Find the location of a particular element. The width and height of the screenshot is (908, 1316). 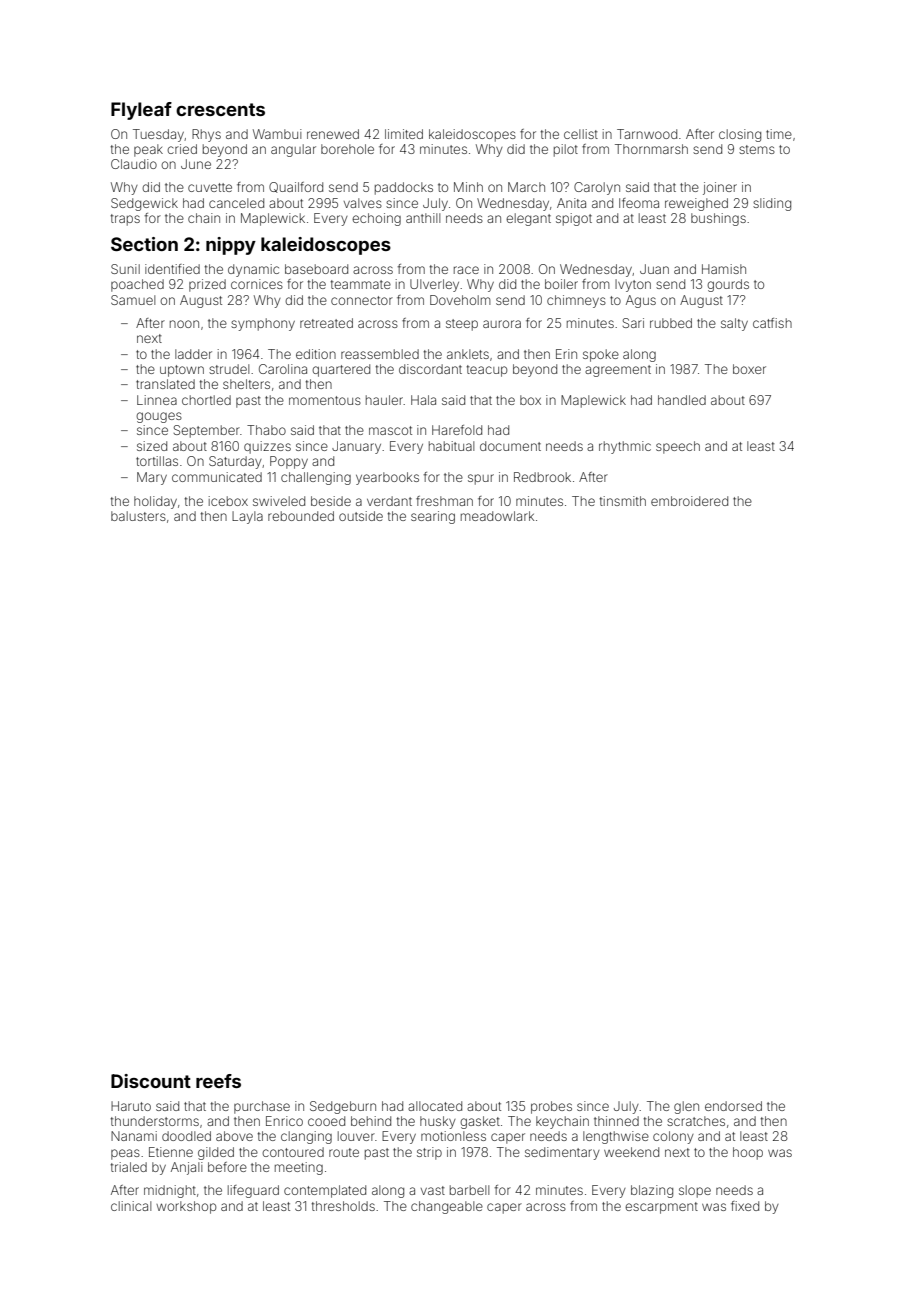

connector is located at coordinates (362, 300).
